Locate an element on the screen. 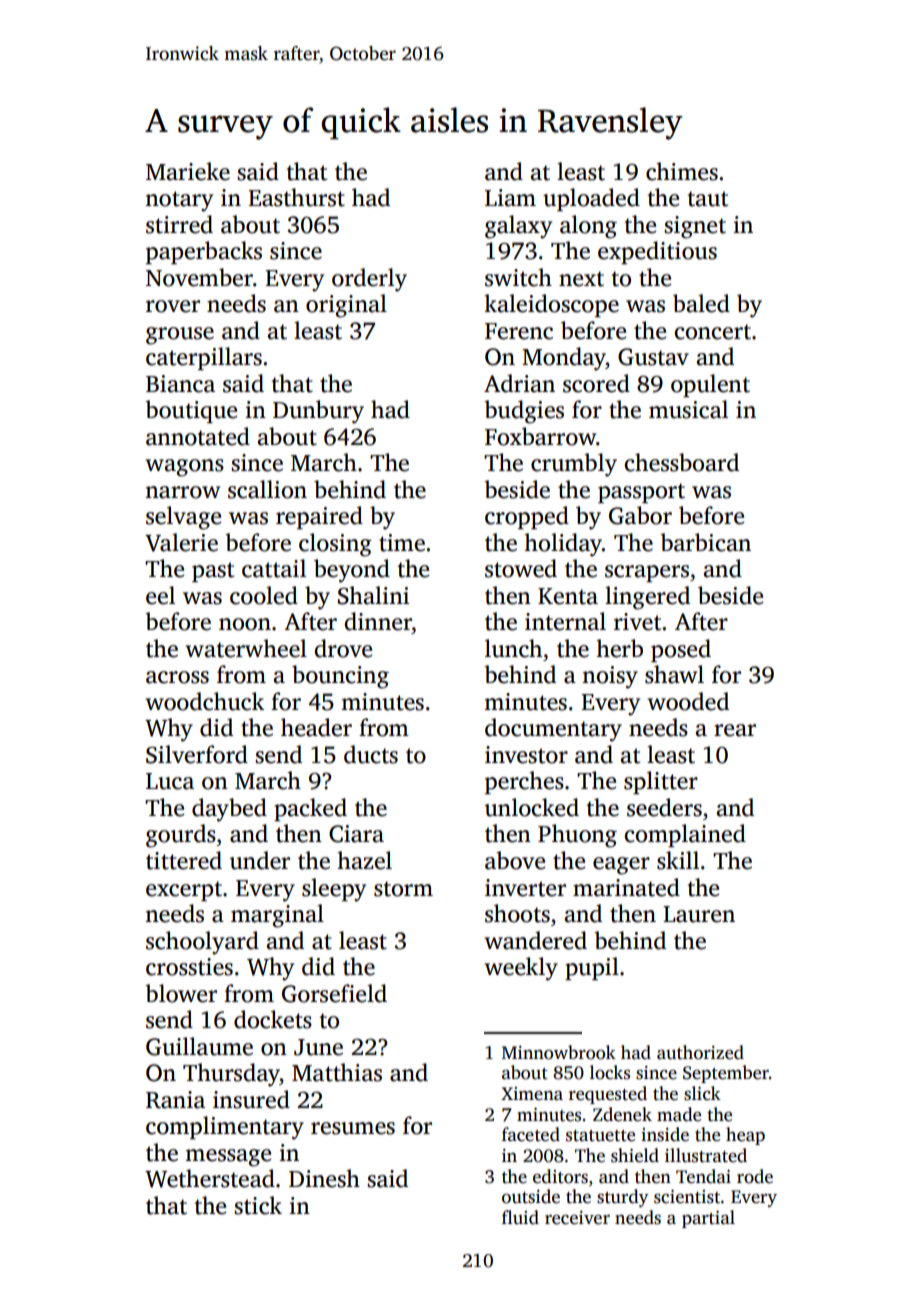  fluid is located at coordinates (520, 1217).
